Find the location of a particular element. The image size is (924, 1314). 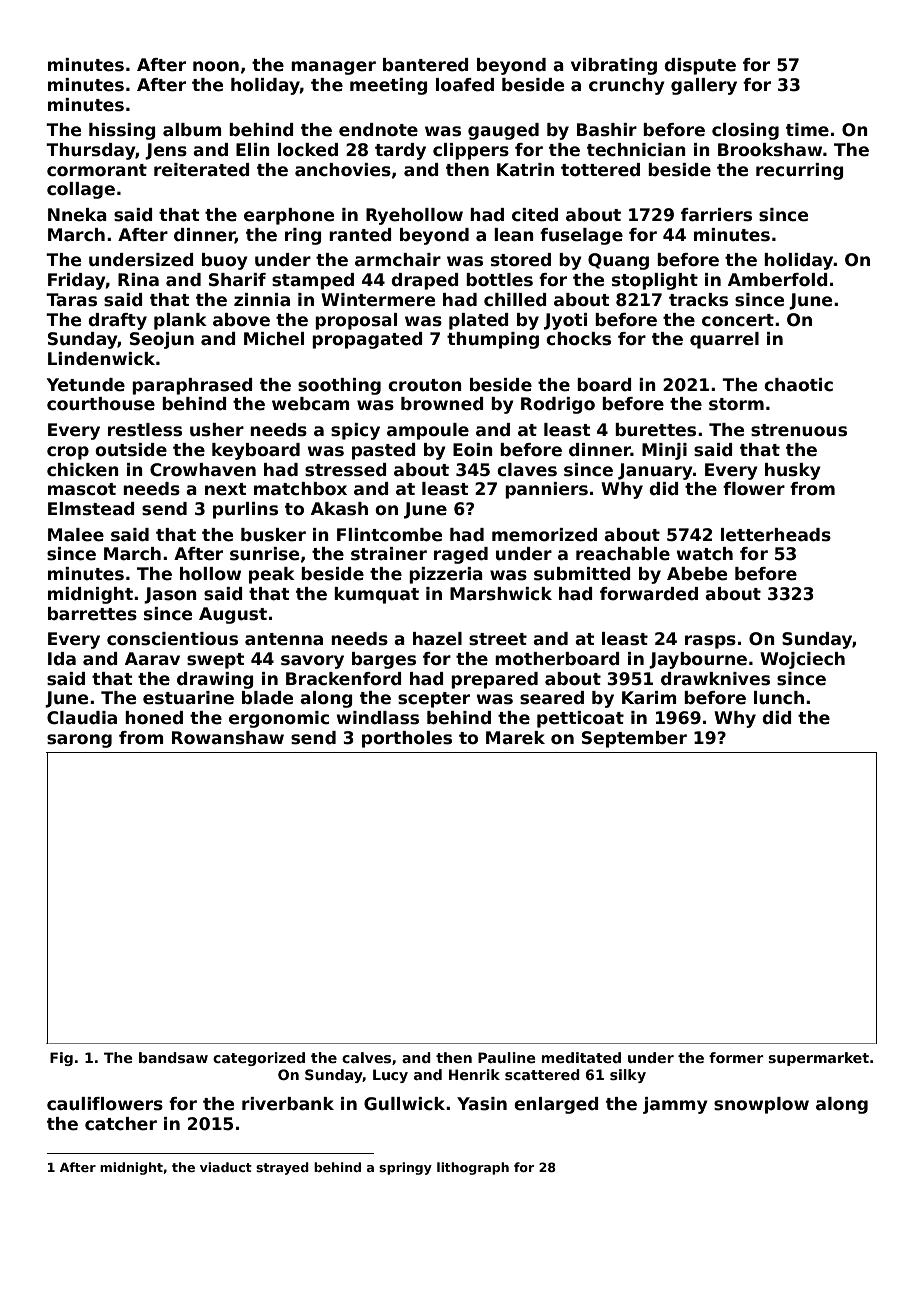

catcher is located at coordinates (121, 1124).
